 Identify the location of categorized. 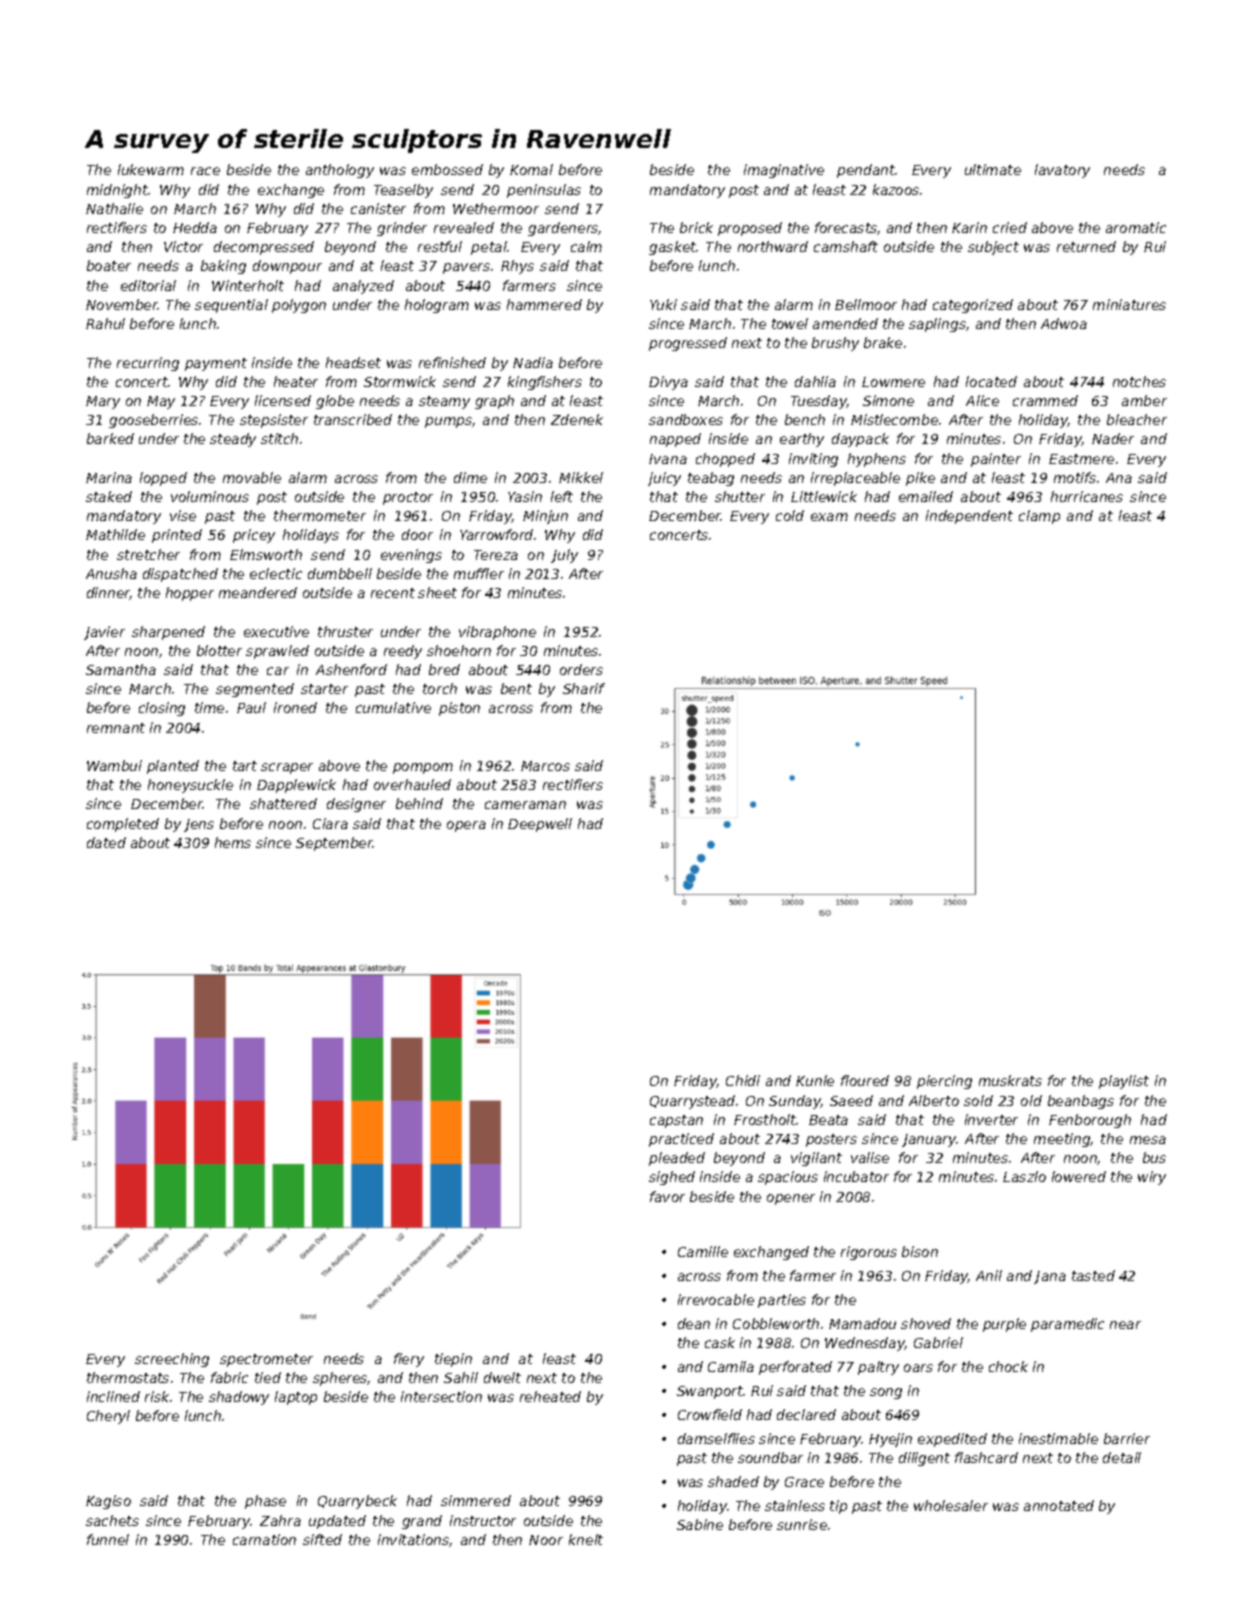
(973, 306).
